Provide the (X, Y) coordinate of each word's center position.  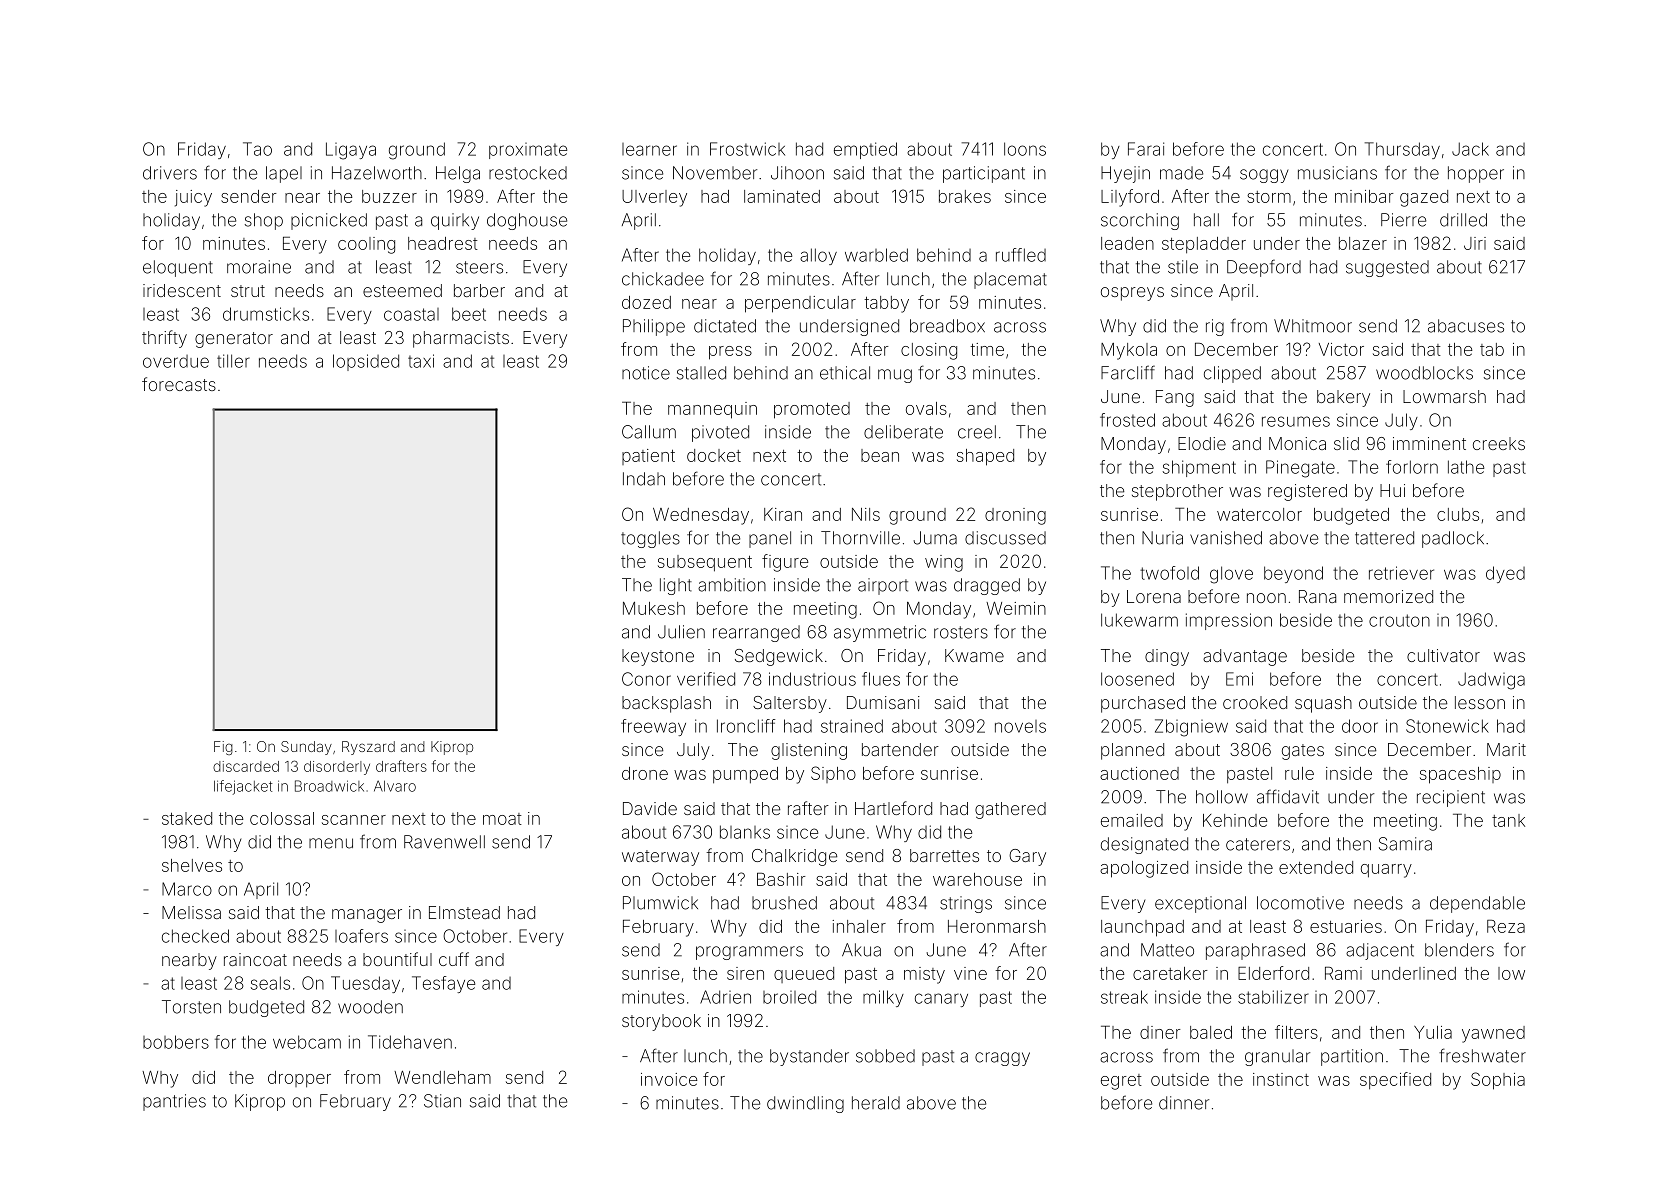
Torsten (191, 1007)
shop (264, 221)
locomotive (1300, 903)
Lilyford (1130, 198)
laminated (782, 196)
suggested (1387, 268)
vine (970, 973)
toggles (650, 539)
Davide (650, 808)
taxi (421, 361)
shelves (192, 865)
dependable (1477, 904)
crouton (1399, 620)
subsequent (705, 563)
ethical (845, 373)
